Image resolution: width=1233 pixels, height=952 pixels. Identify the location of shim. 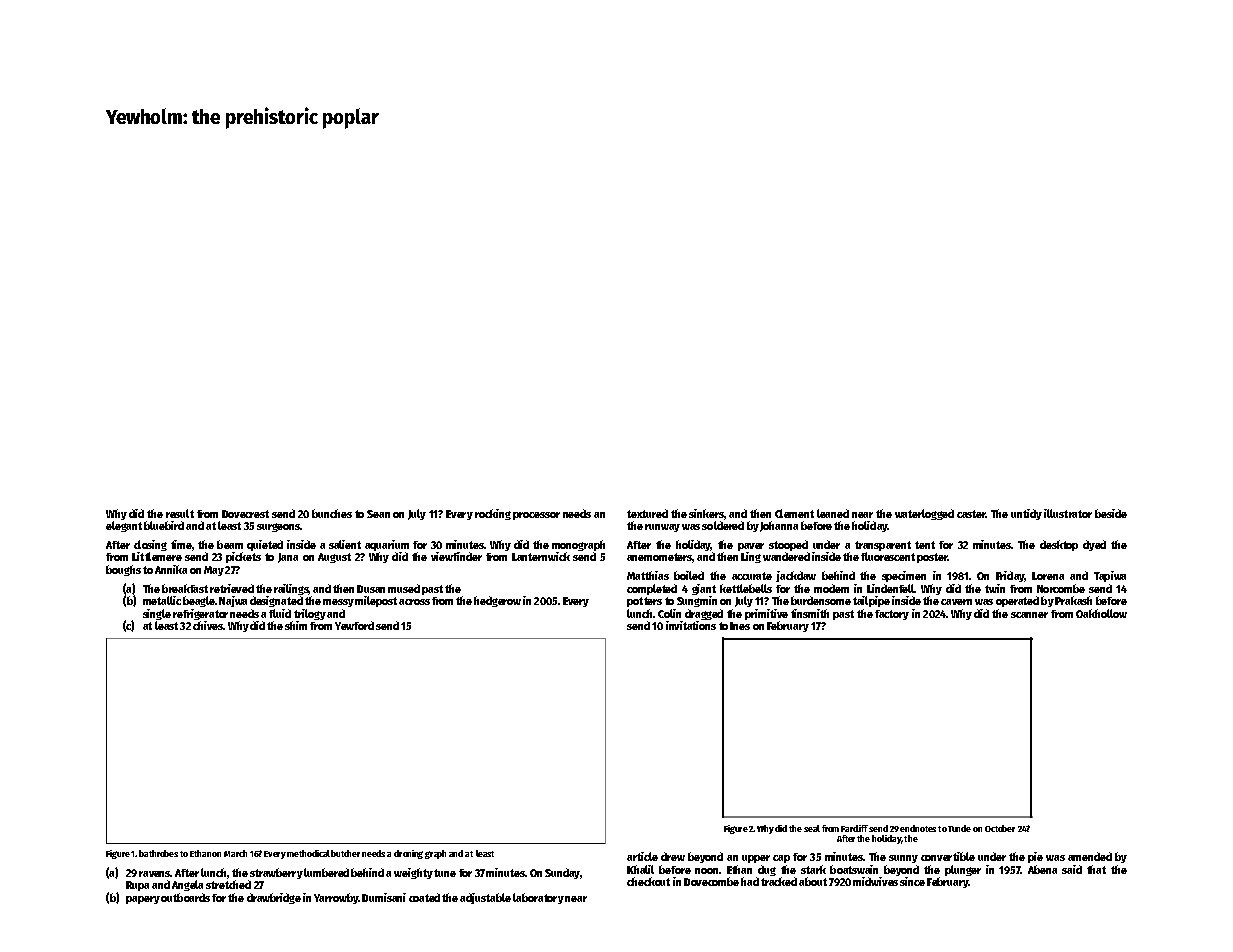
(296, 625).
